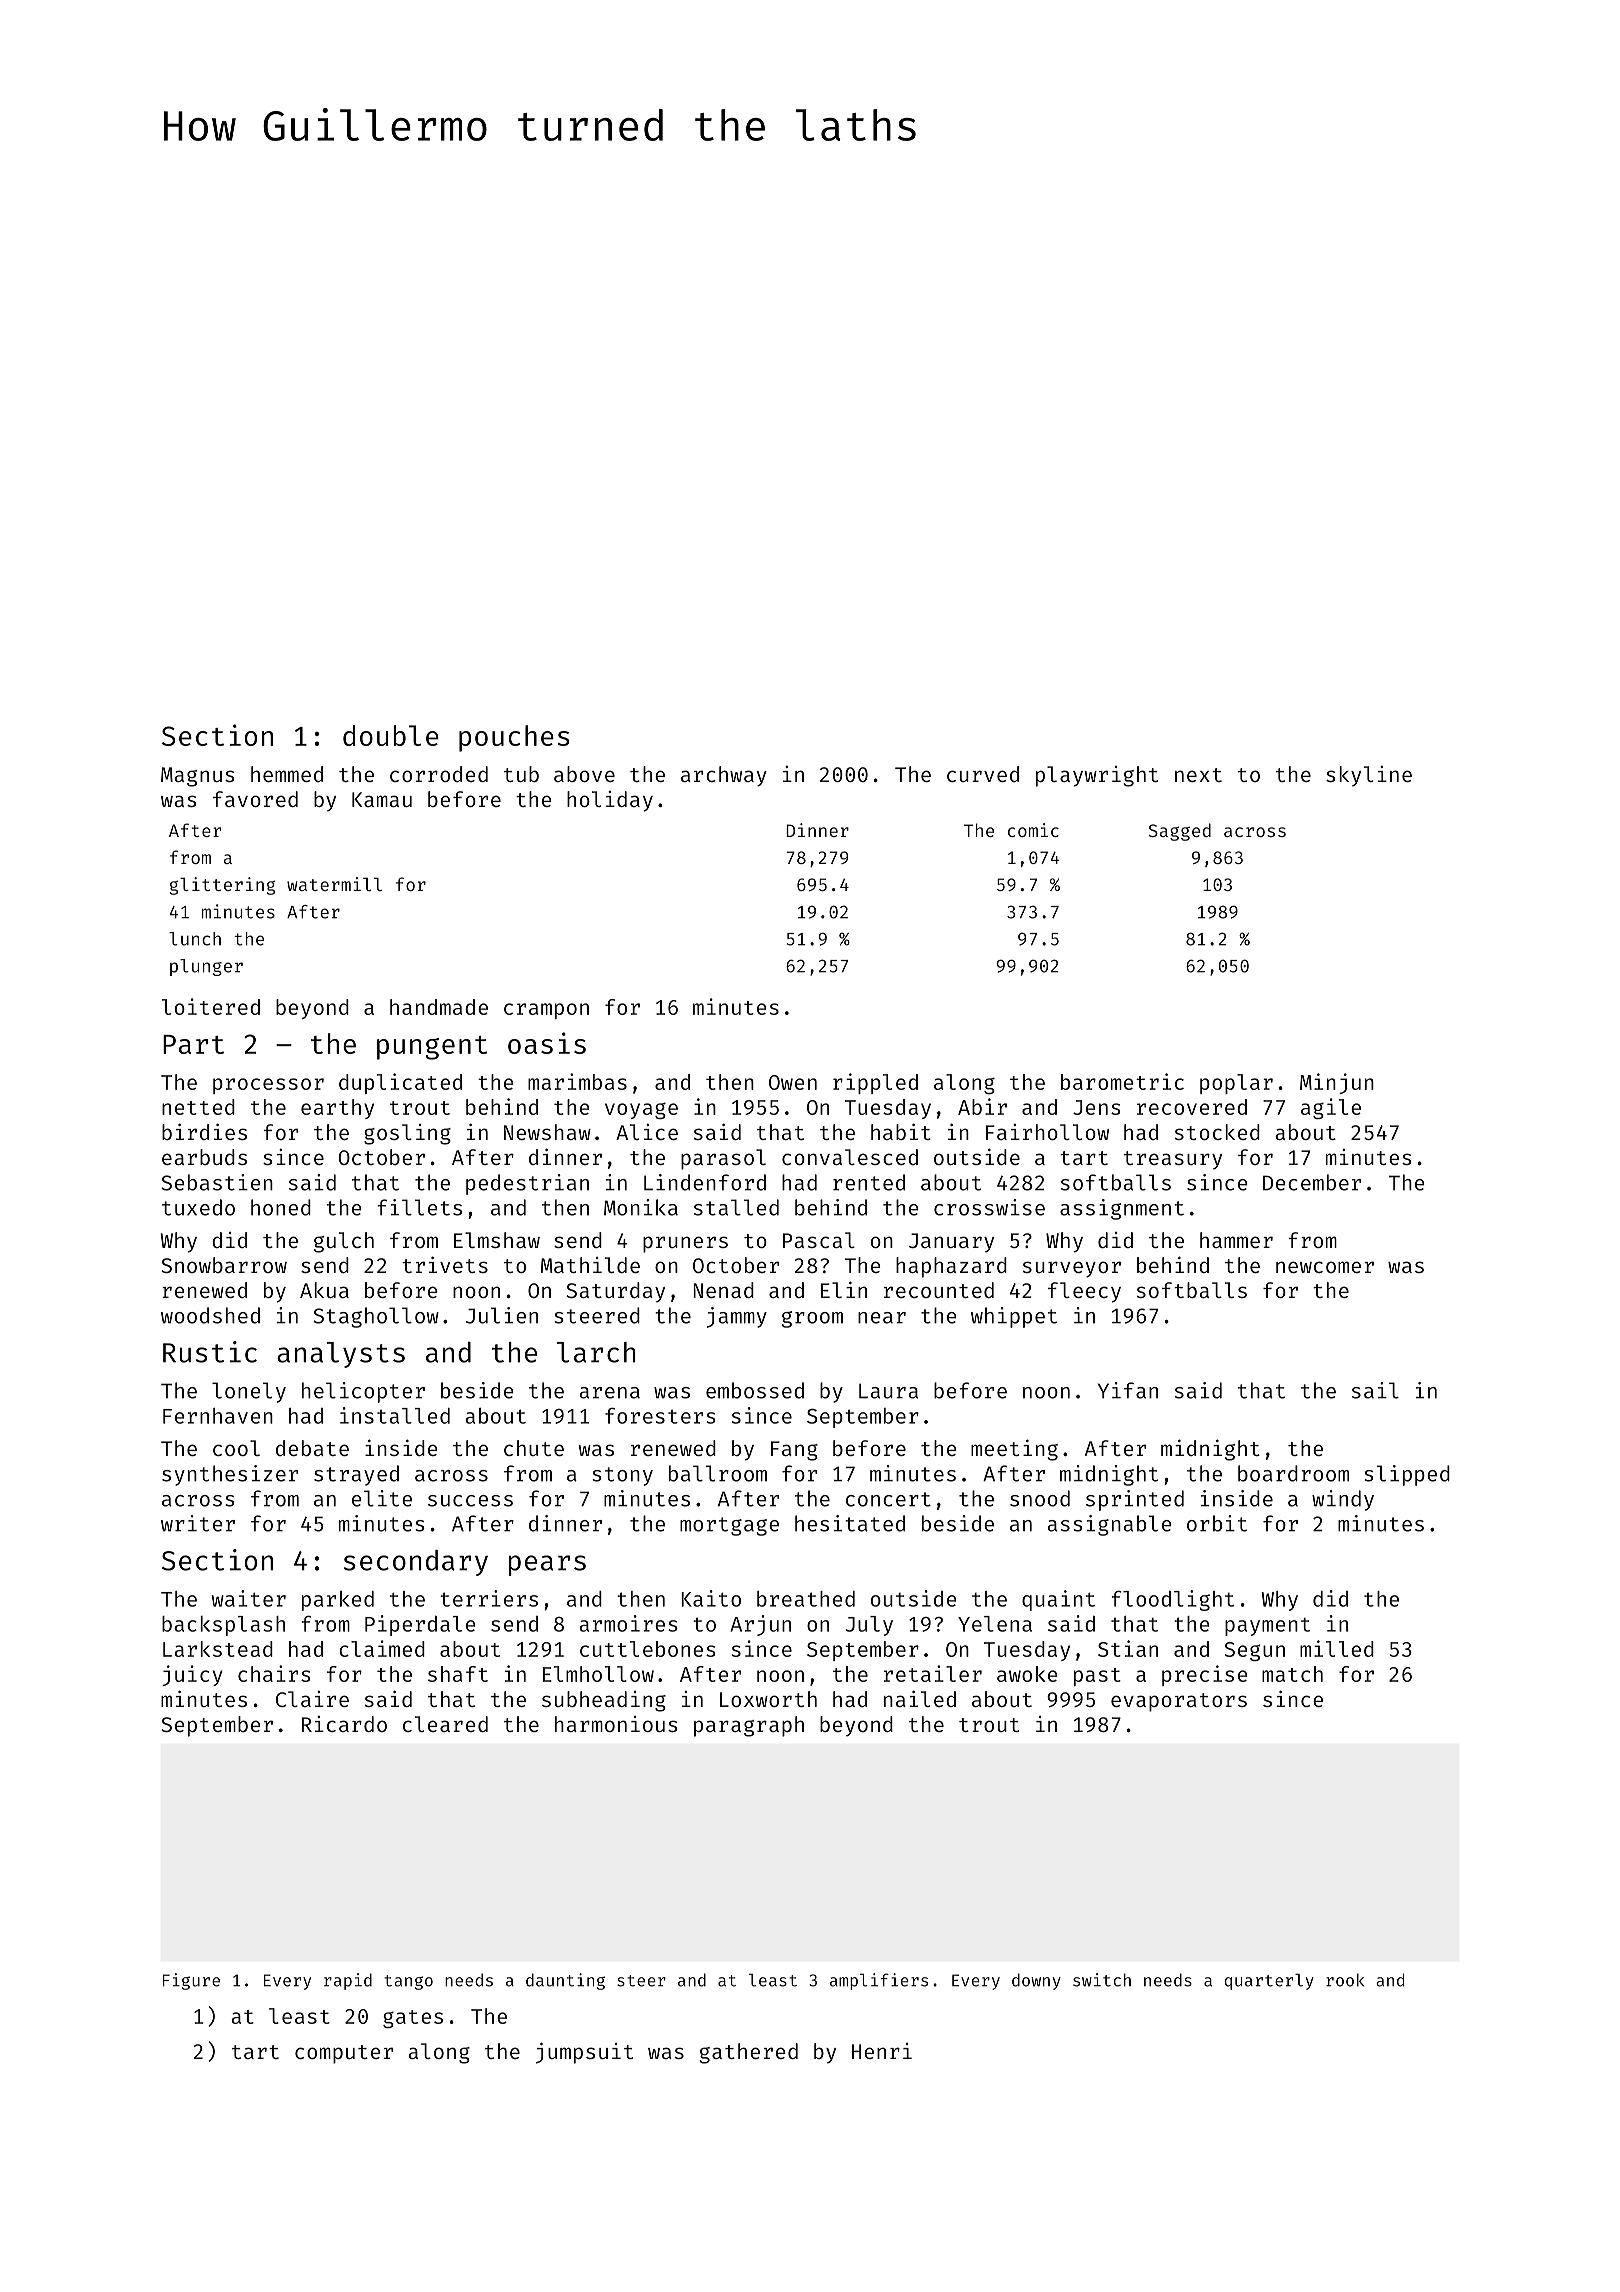 Image resolution: width=1620 pixels, height=2292 pixels. I want to click on watermill, so click(334, 884).
